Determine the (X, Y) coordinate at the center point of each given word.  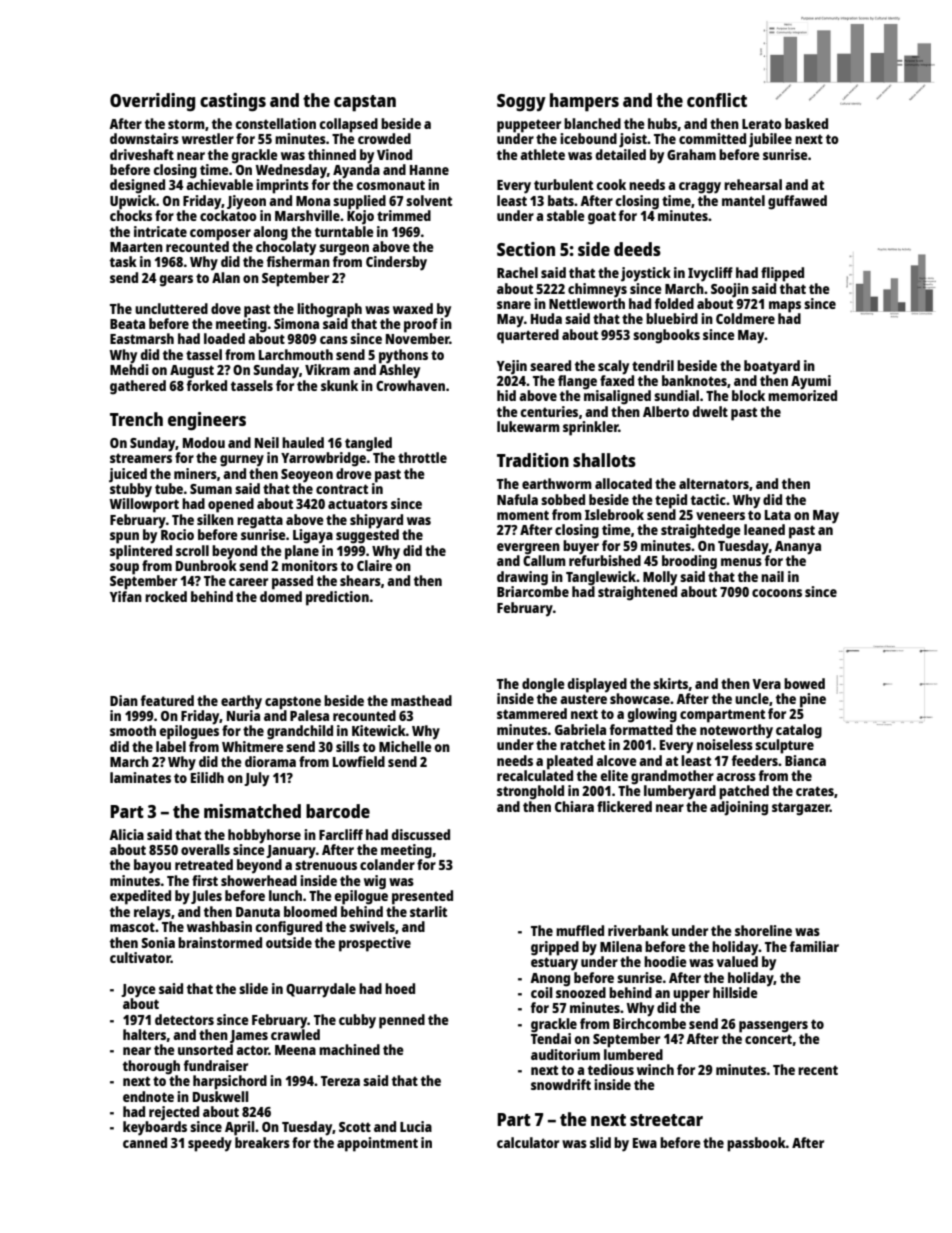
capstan (365, 103)
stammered (532, 713)
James (249, 1036)
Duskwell (221, 1096)
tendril (653, 365)
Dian (124, 700)
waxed (413, 308)
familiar (814, 946)
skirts (670, 683)
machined (349, 1049)
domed (281, 596)
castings (233, 102)
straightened (637, 593)
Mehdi (129, 369)
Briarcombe (533, 591)
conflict (717, 100)
